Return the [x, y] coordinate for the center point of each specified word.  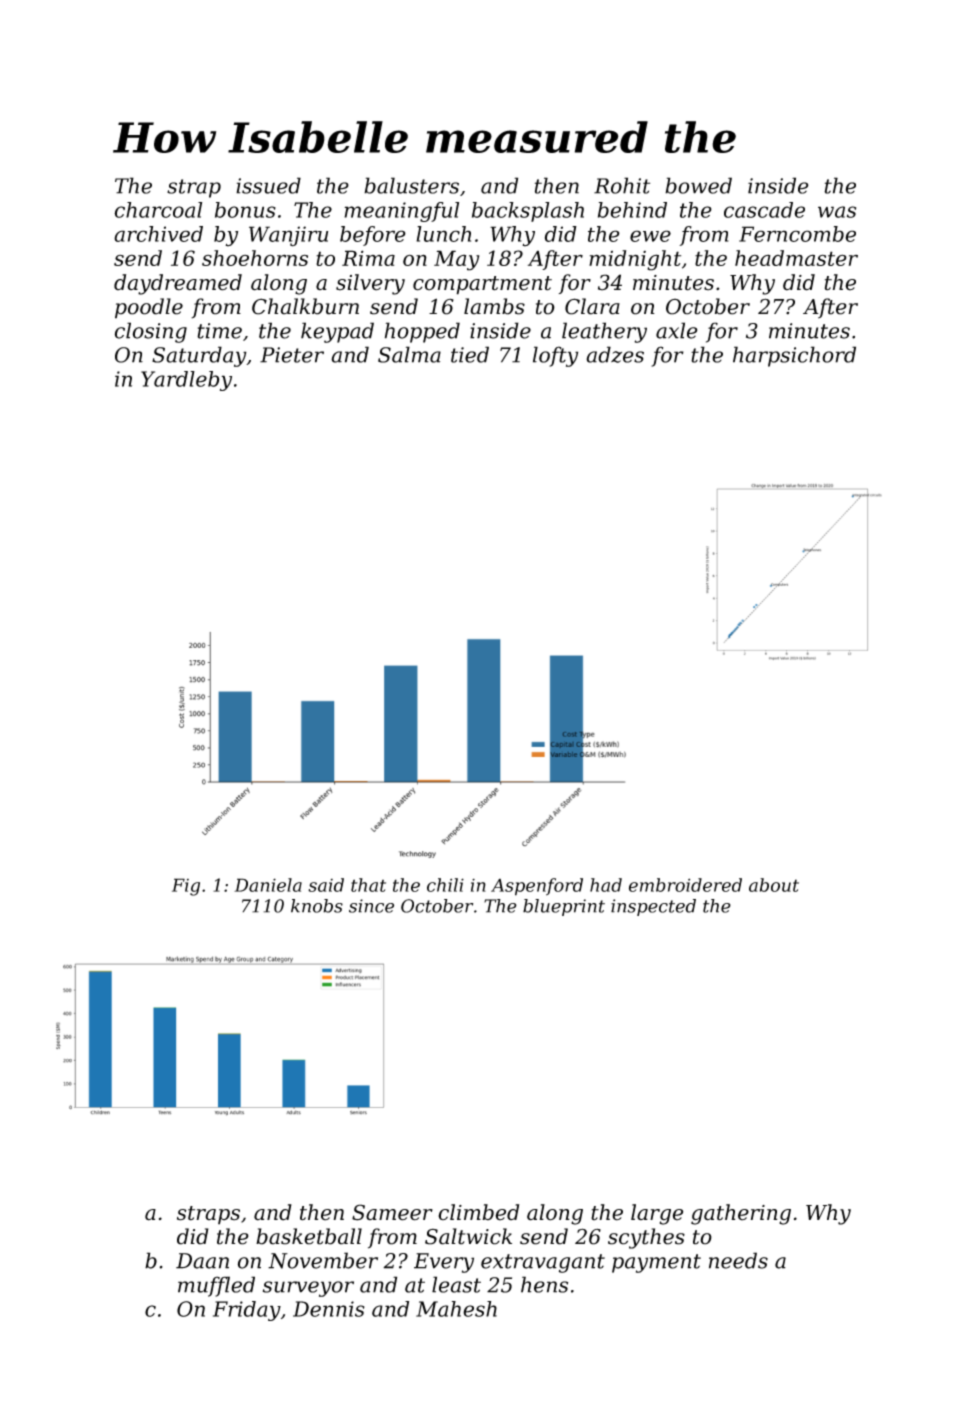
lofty [555, 356]
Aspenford [537, 887]
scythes [646, 1238]
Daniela [268, 885]
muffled [216, 1286]
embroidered [685, 885]
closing [151, 332]
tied [470, 354]
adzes [615, 354]
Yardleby [186, 381]
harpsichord [794, 356]
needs [738, 1260]
